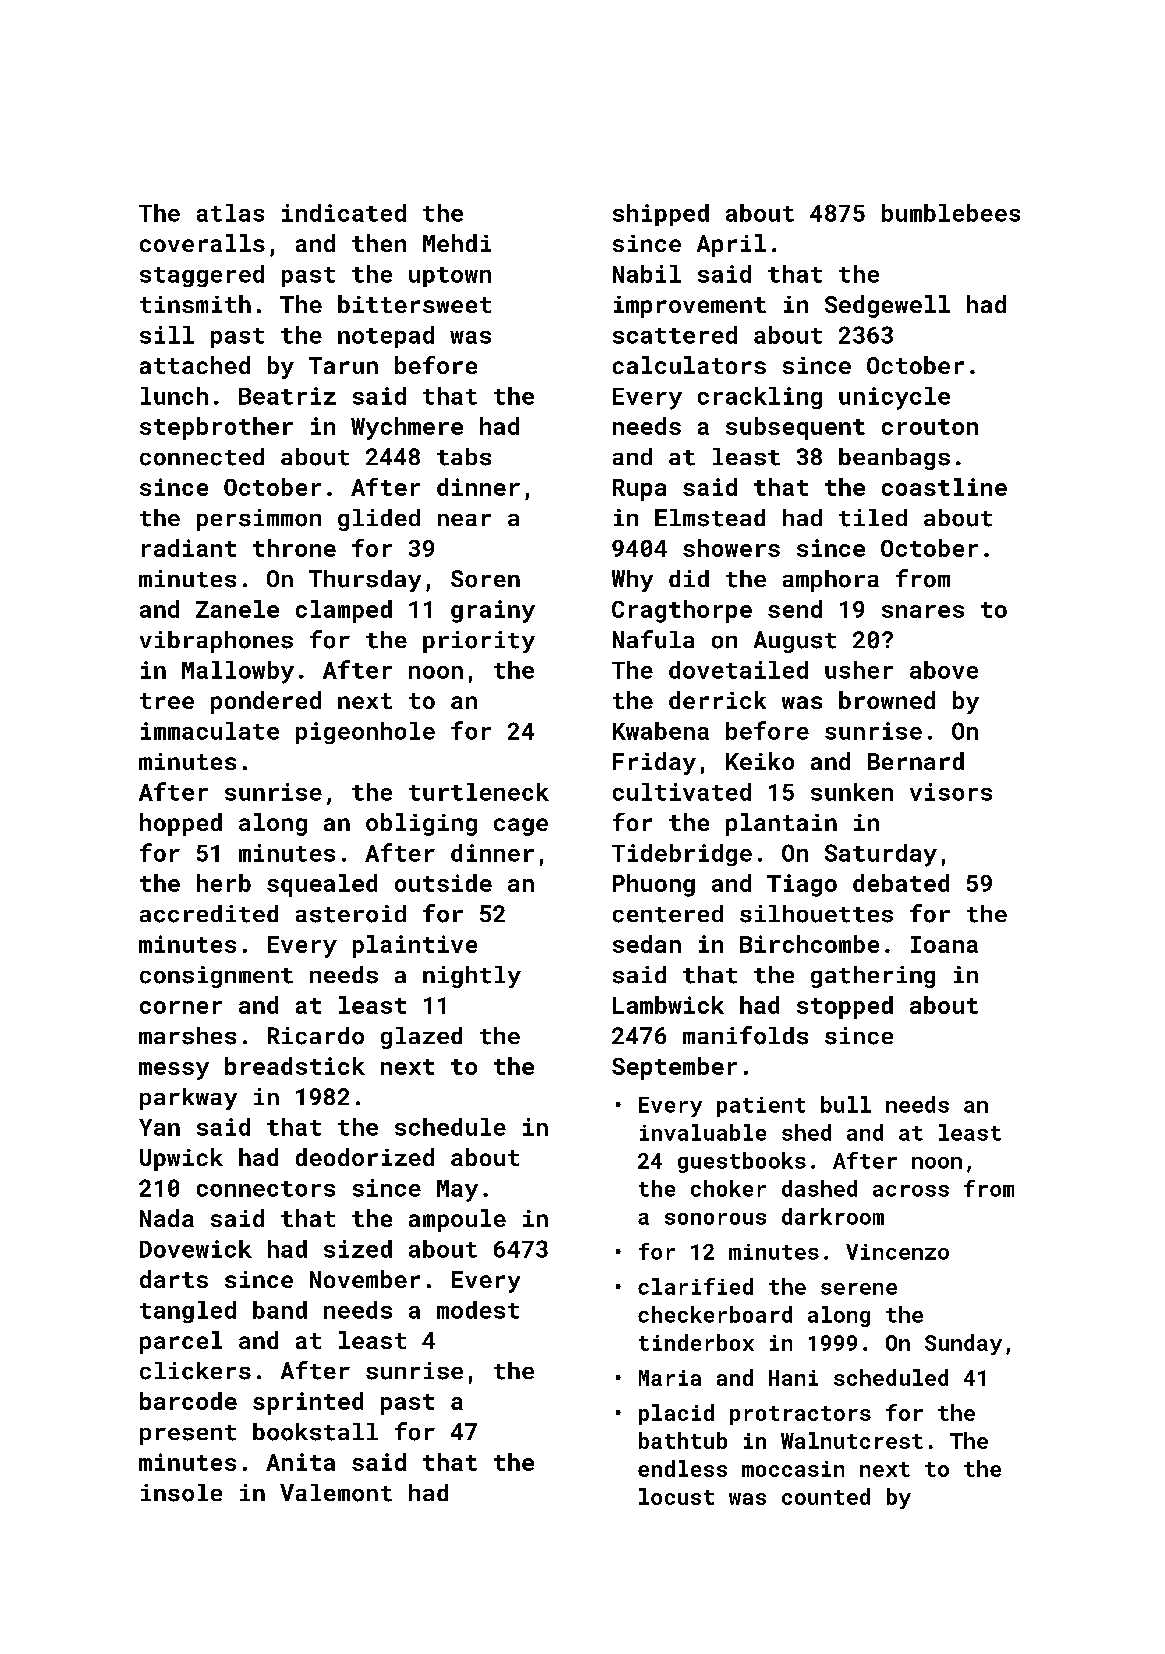 The width and height of the screenshot is (1165, 1654). I want to click on stepbrother, so click(216, 428).
